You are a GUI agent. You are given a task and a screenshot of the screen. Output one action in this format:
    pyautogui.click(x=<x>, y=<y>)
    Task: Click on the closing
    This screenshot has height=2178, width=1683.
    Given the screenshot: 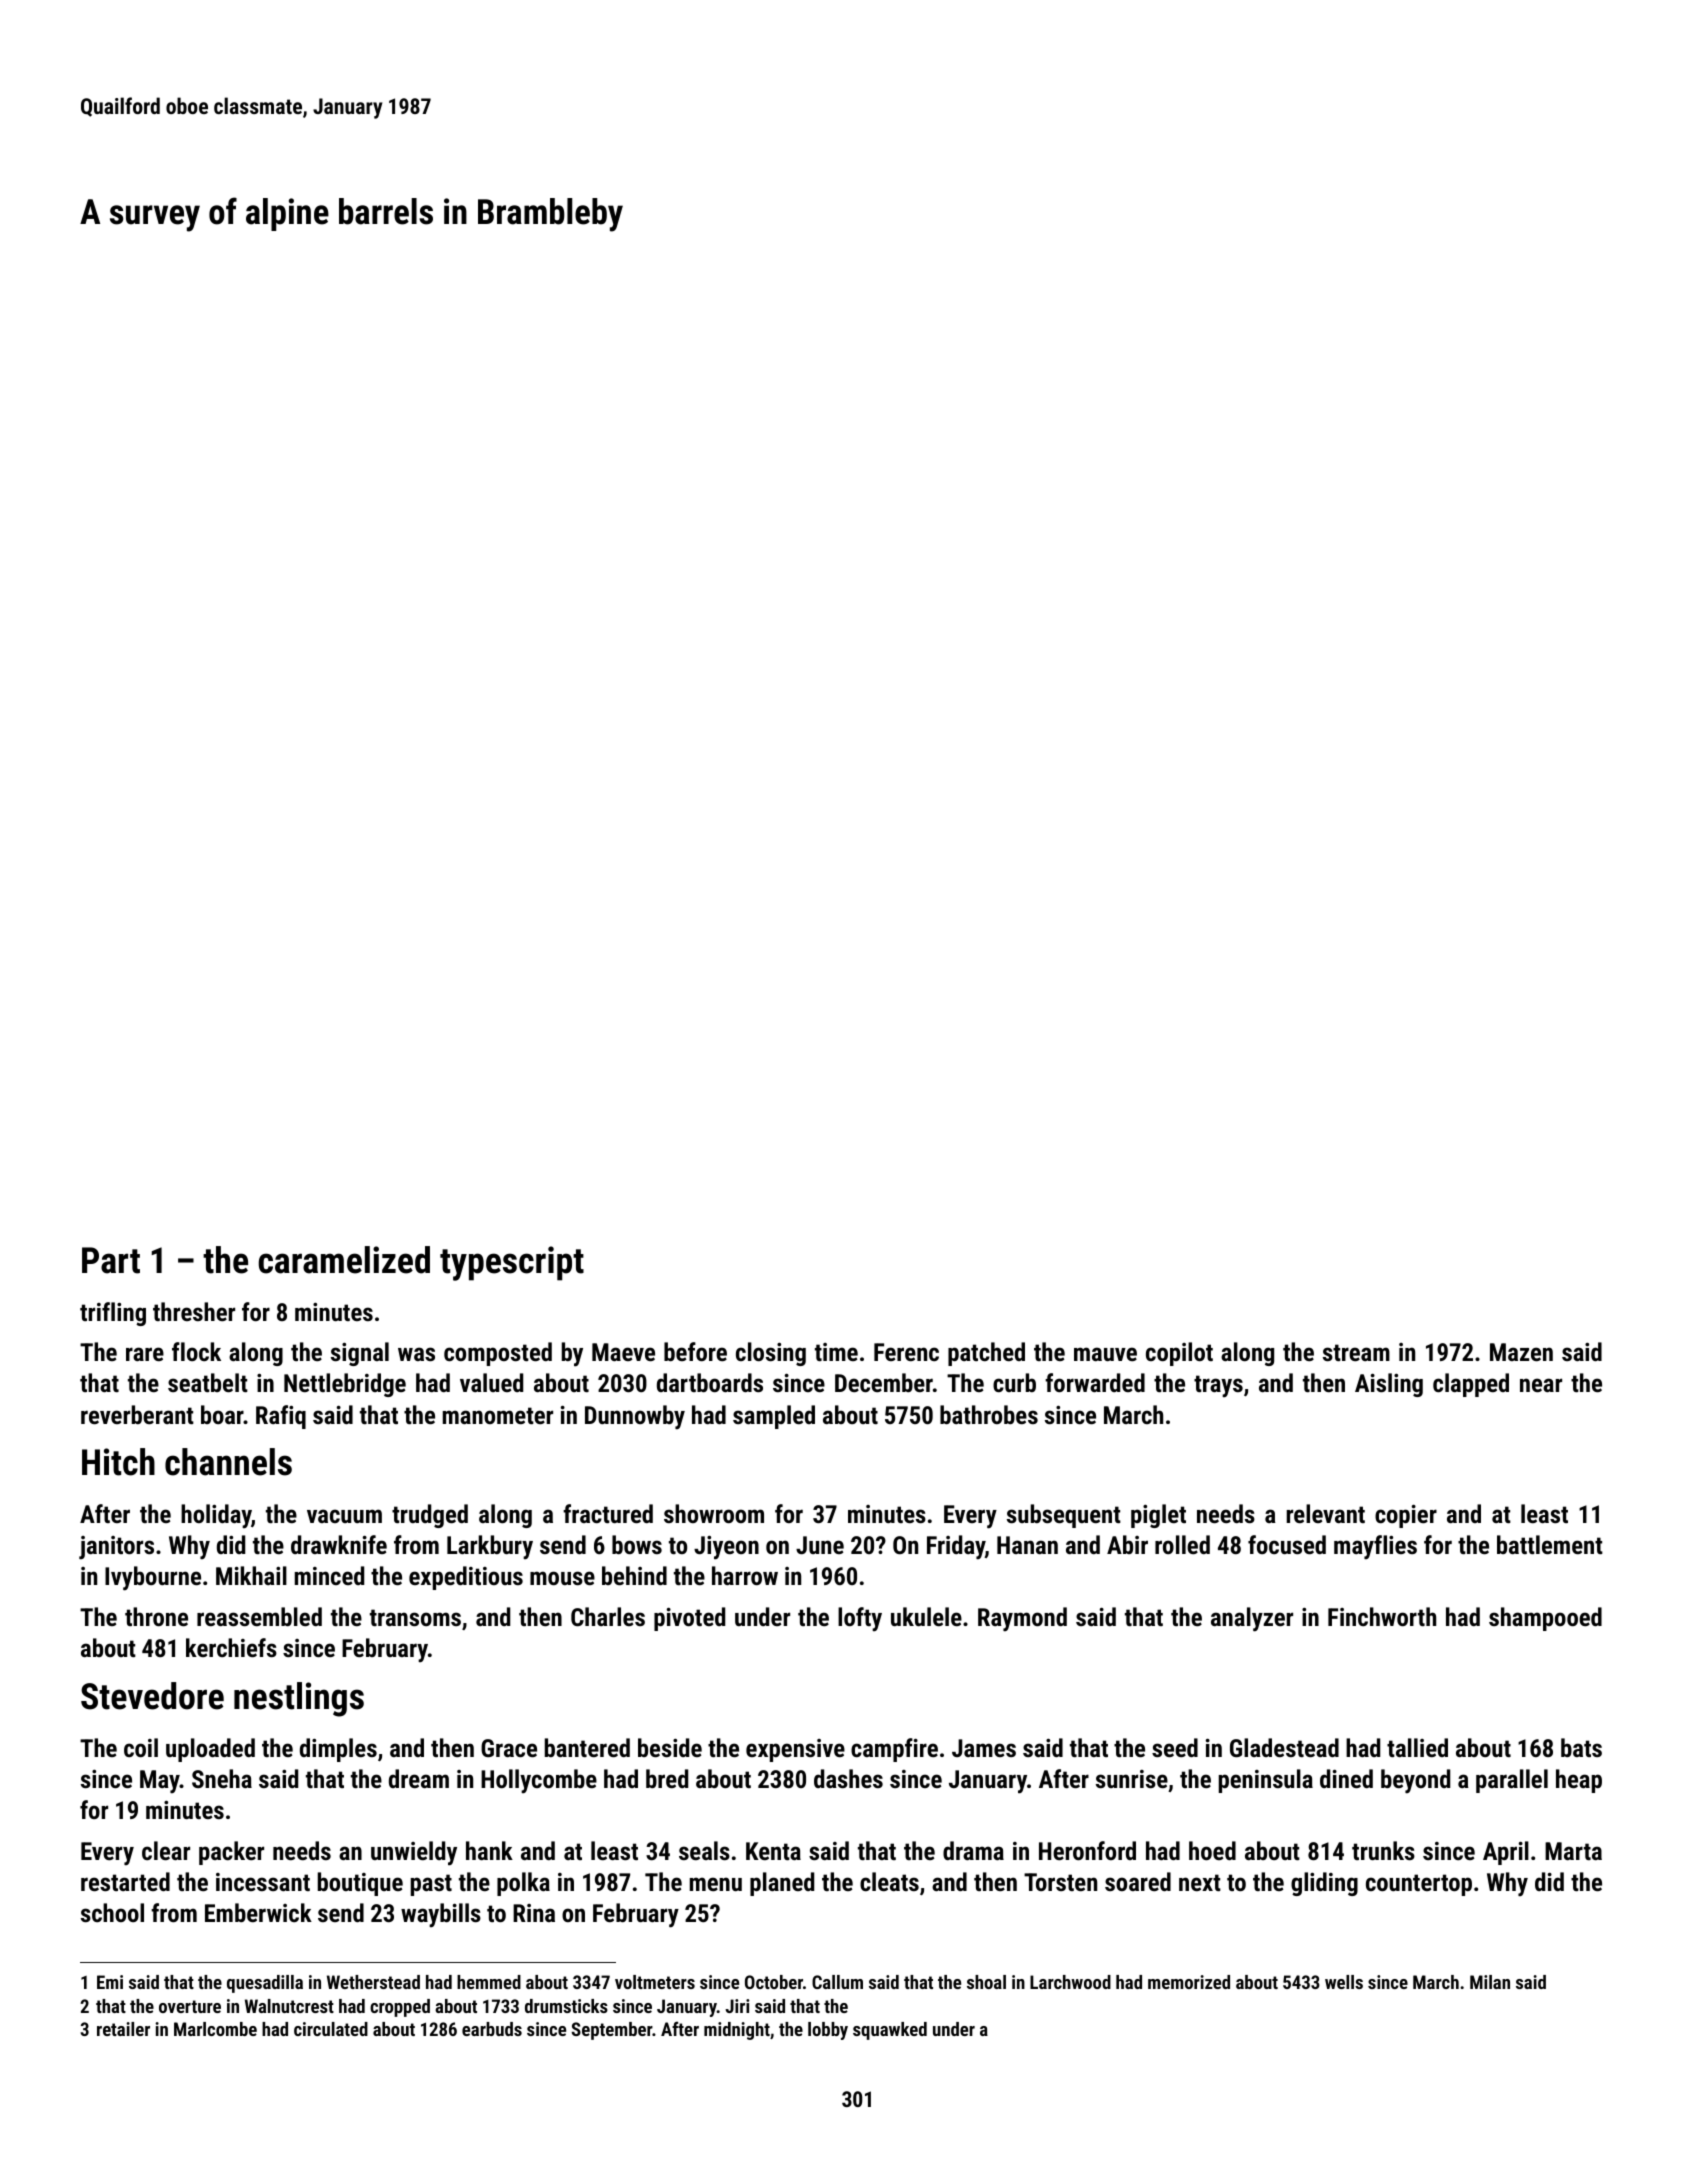 What is the action you would take?
    pyautogui.click(x=771, y=1354)
